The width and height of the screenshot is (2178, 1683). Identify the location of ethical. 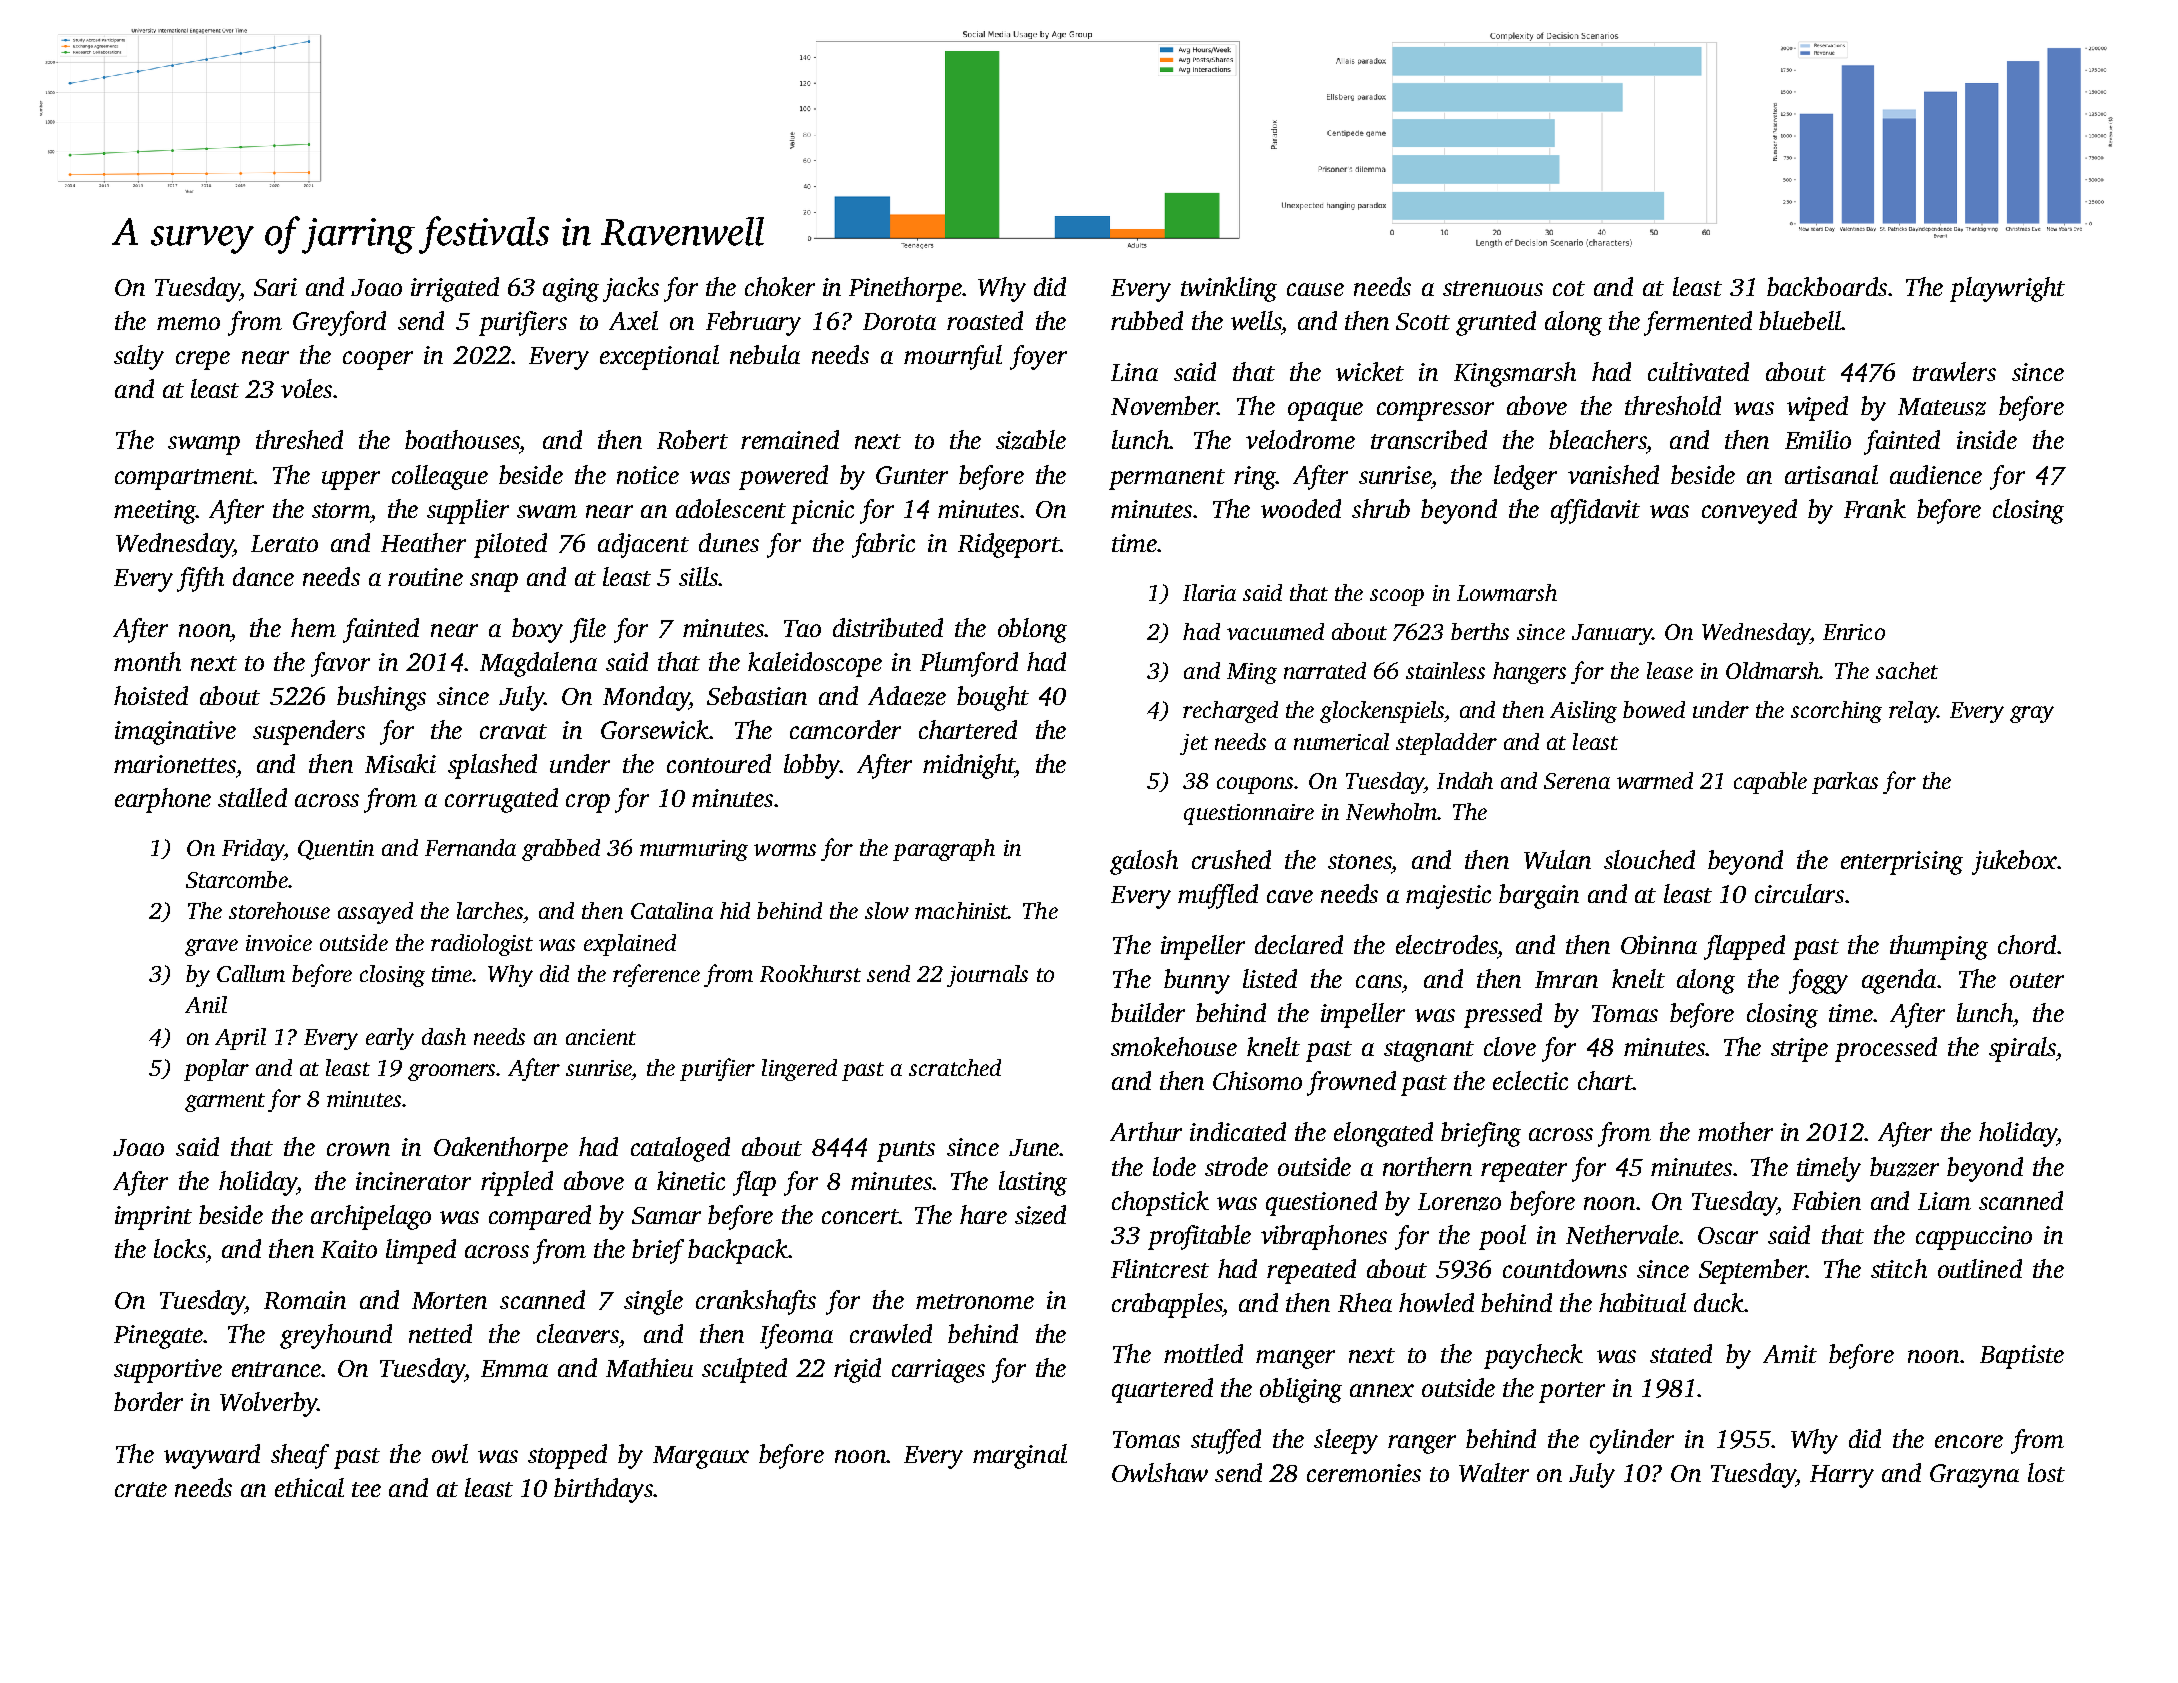
(309, 1487).
